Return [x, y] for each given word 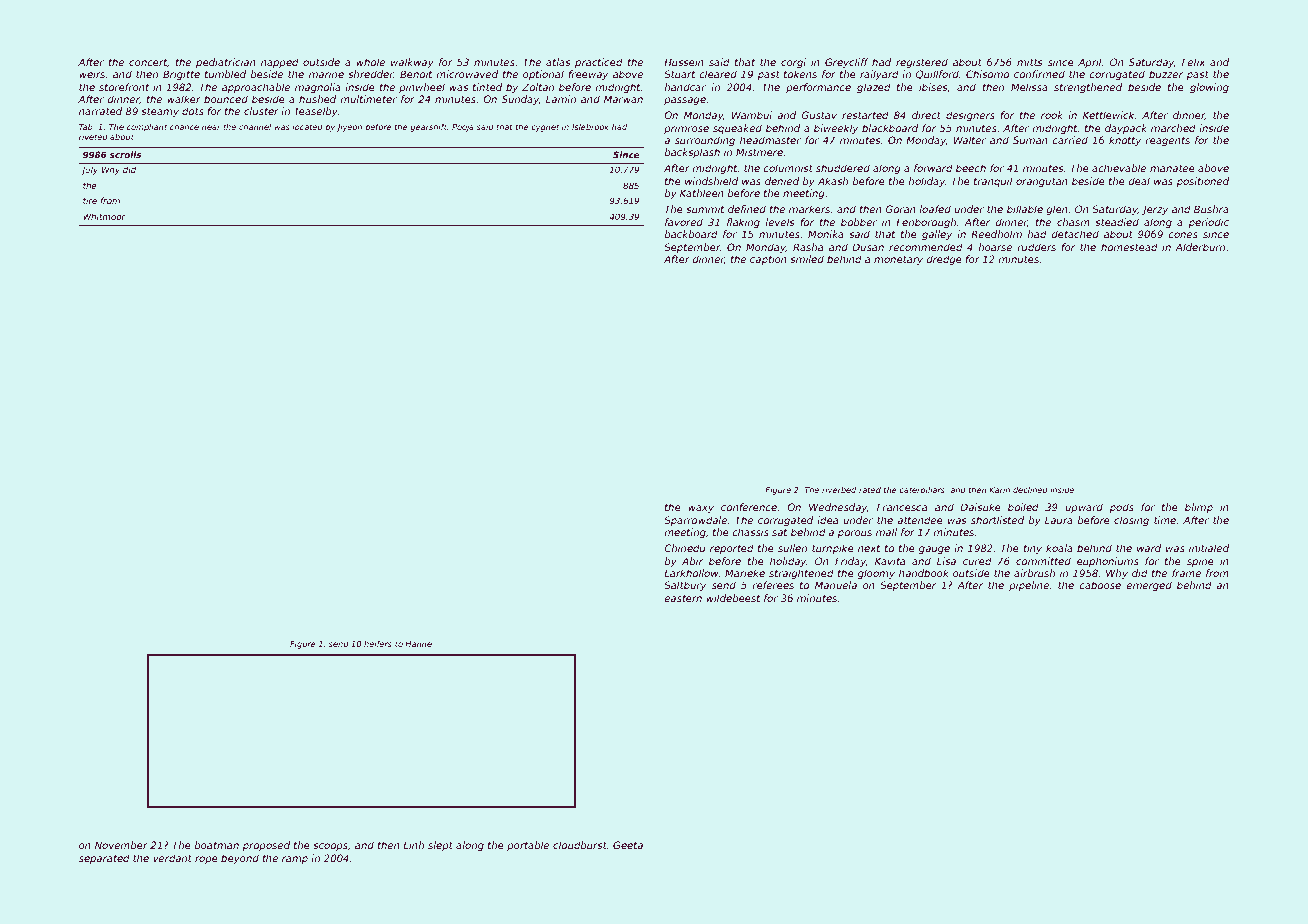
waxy [701, 509]
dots [193, 111]
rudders [1036, 247]
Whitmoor [104, 216]
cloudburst [580, 845]
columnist [788, 168]
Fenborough [926, 223]
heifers [378, 644]
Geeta [628, 845]
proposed [266, 846]
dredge [944, 260]
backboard [691, 234]
